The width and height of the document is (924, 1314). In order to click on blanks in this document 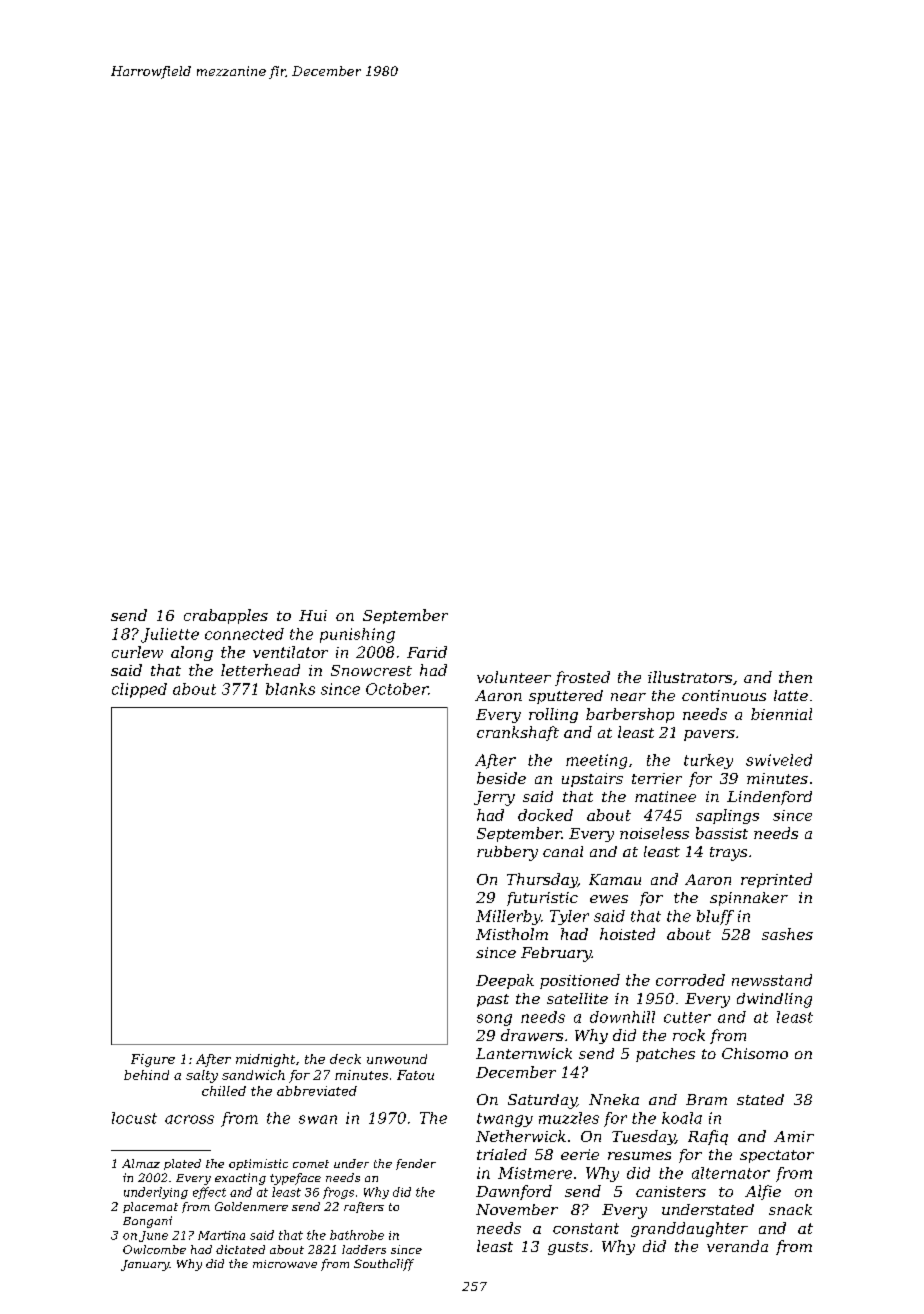, I will do `click(290, 689)`.
